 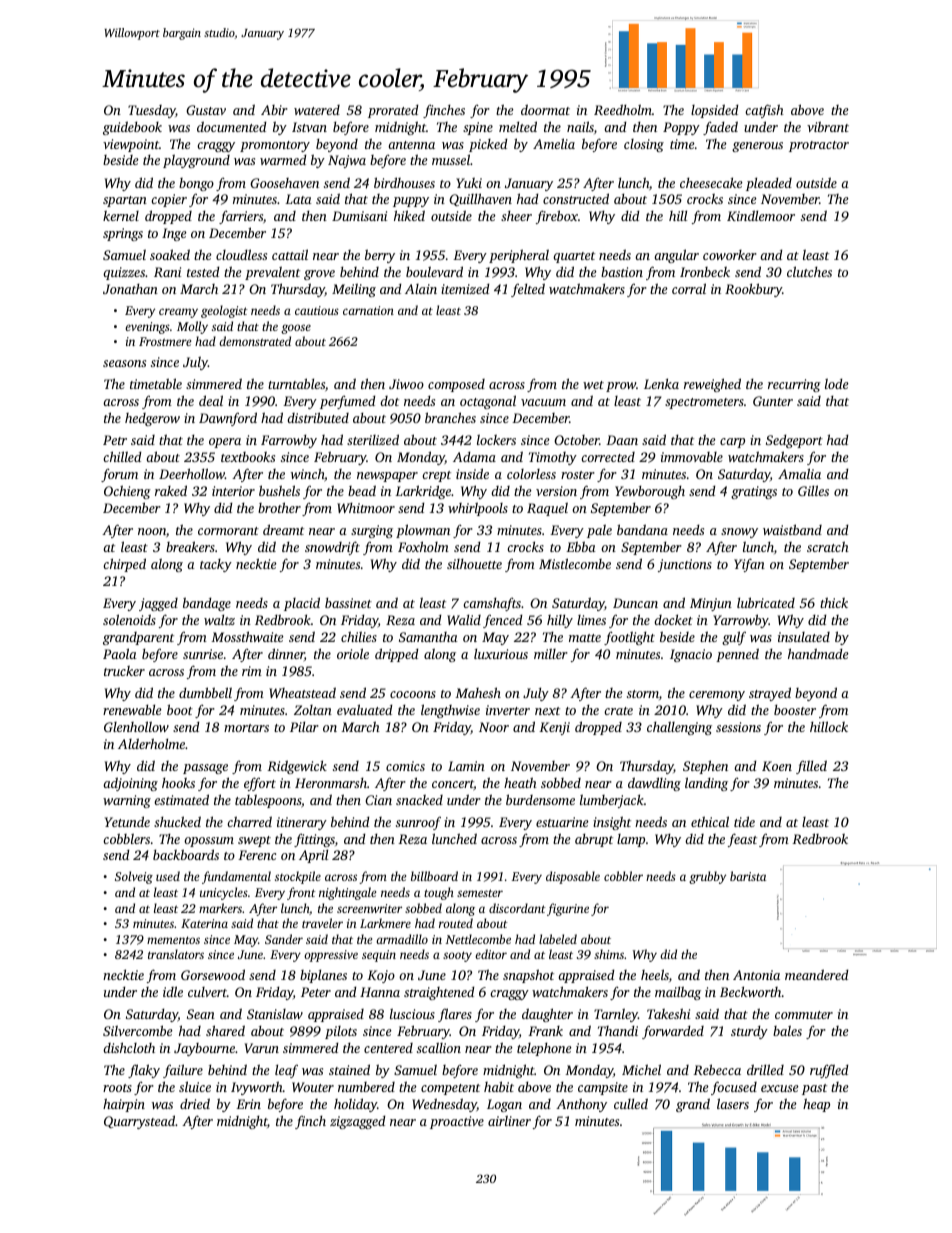 I want to click on Gustav, so click(x=206, y=110).
